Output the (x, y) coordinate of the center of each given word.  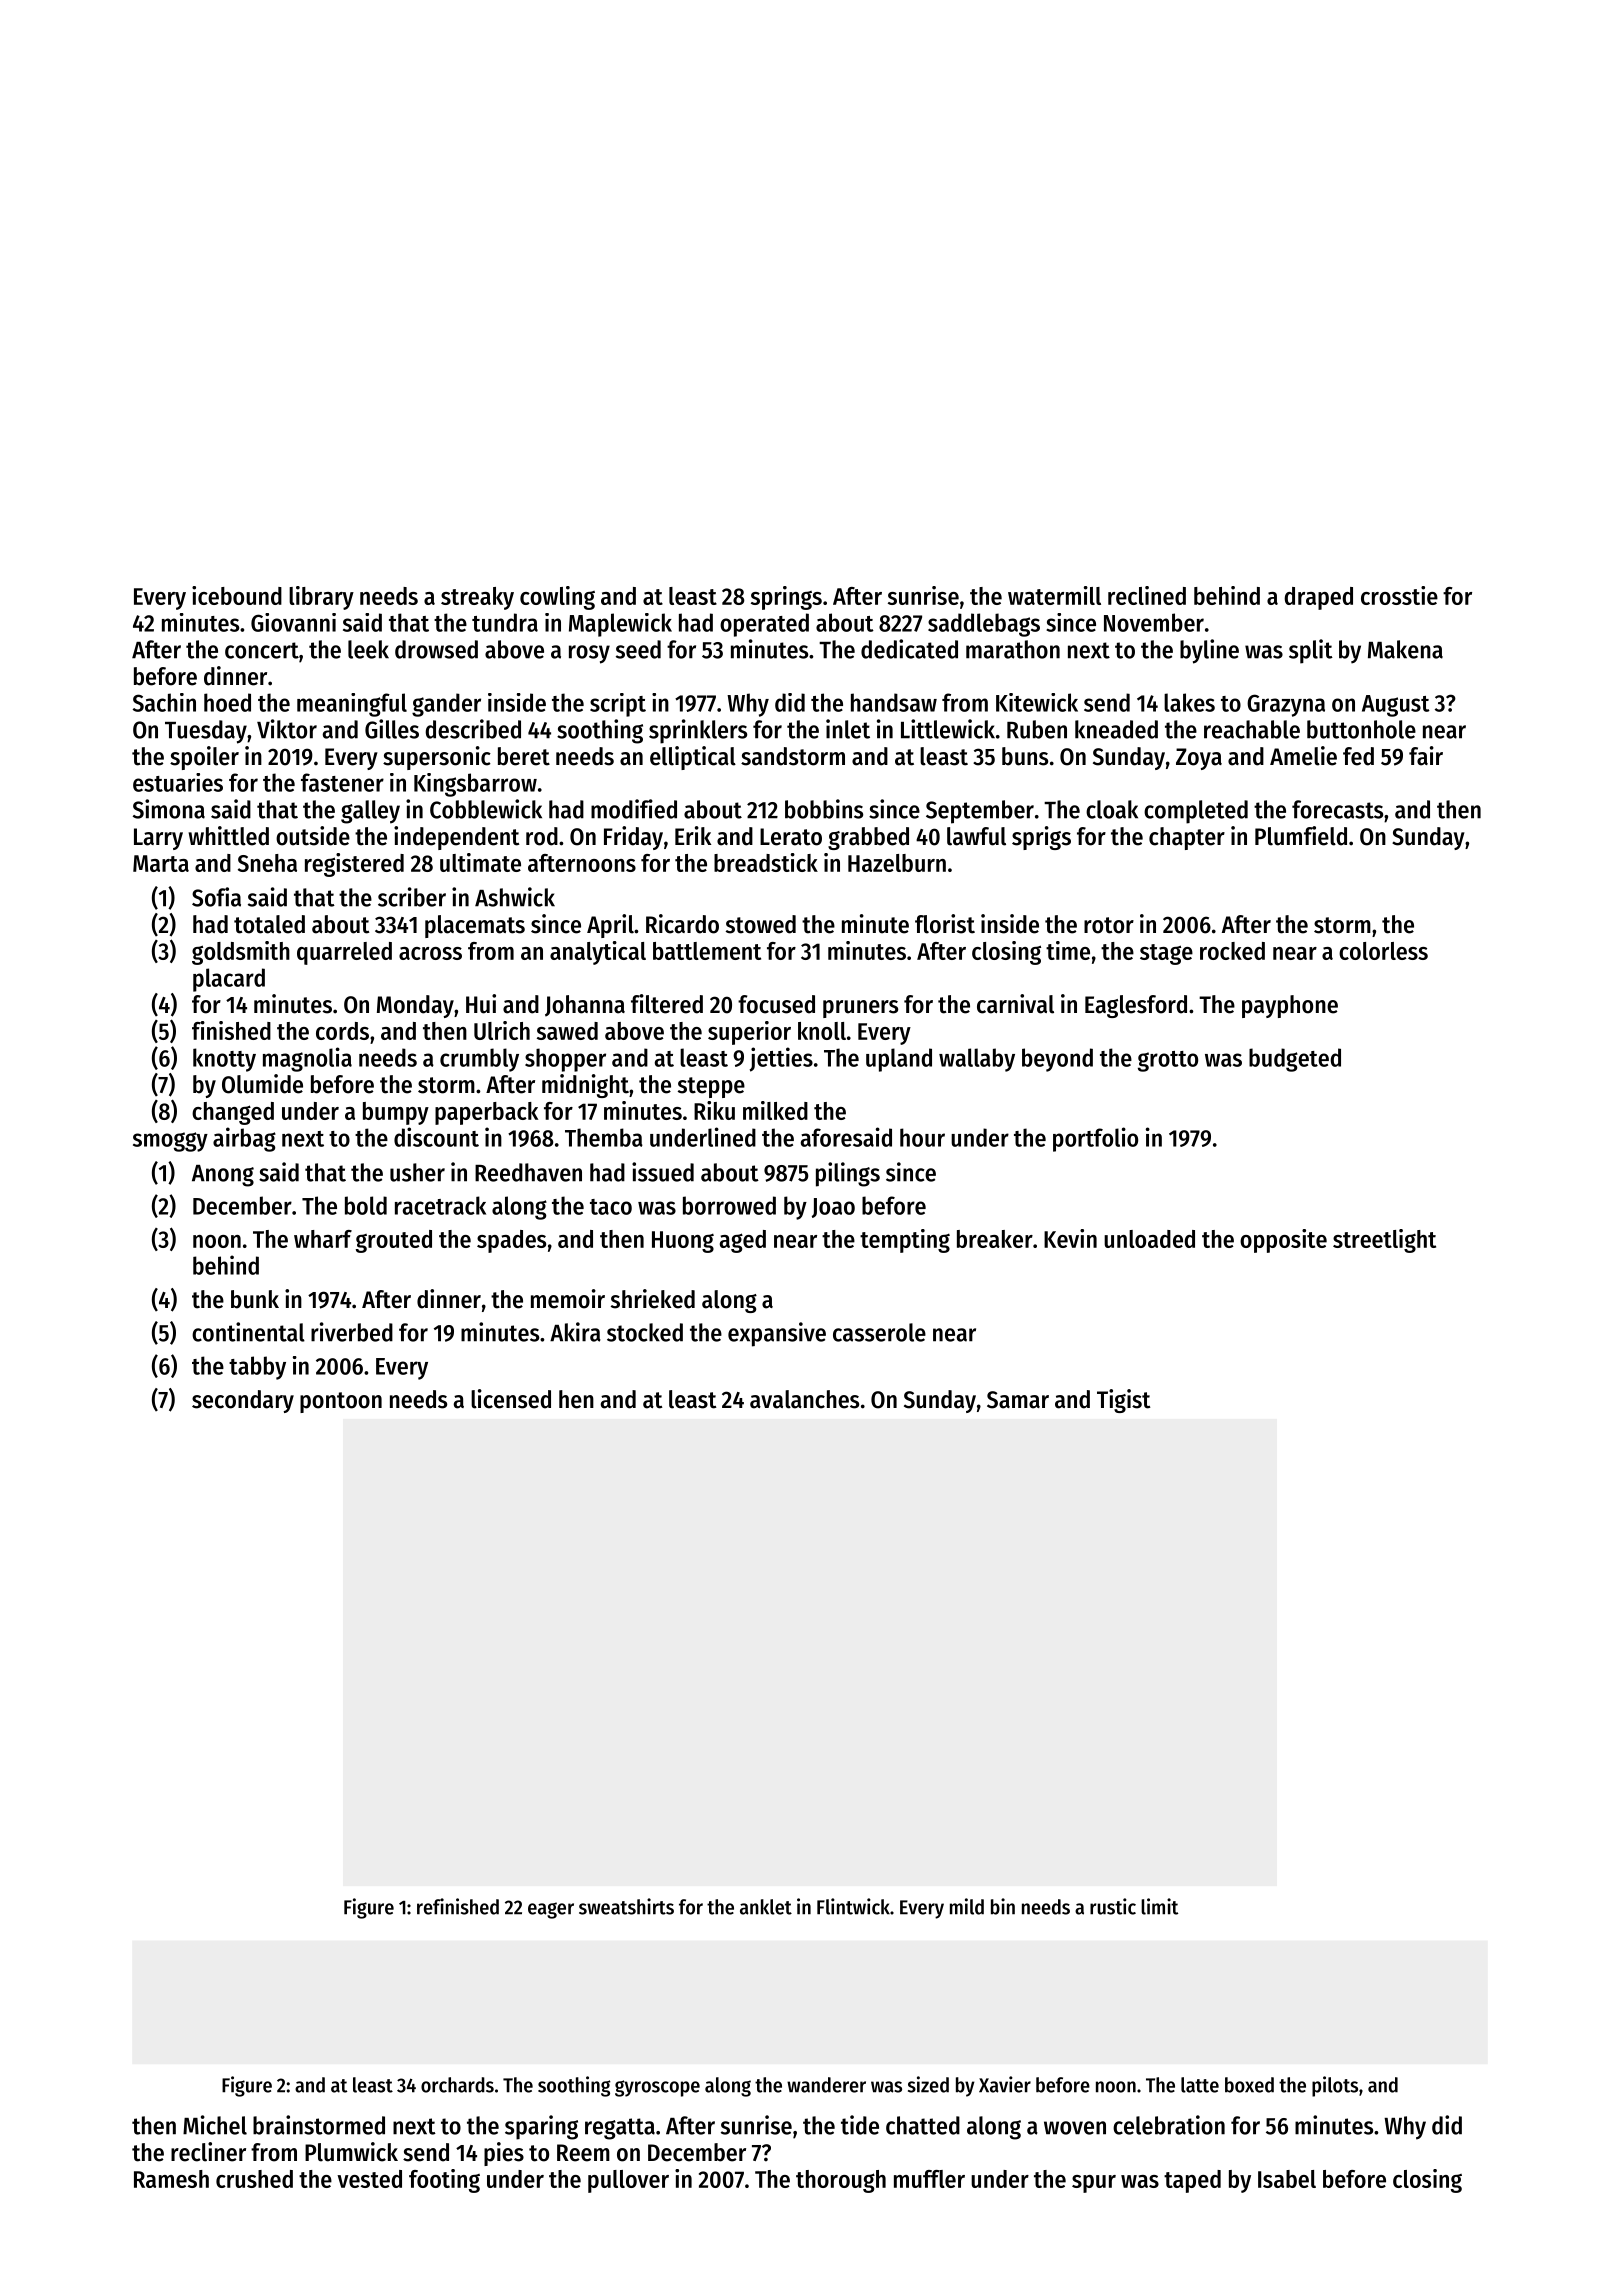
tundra (505, 622)
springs (786, 598)
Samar (1018, 1400)
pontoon (341, 1402)
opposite (1283, 1241)
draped (1318, 598)
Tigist (1123, 1401)
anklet (766, 1907)
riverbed (352, 1332)
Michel (215, 2125)
